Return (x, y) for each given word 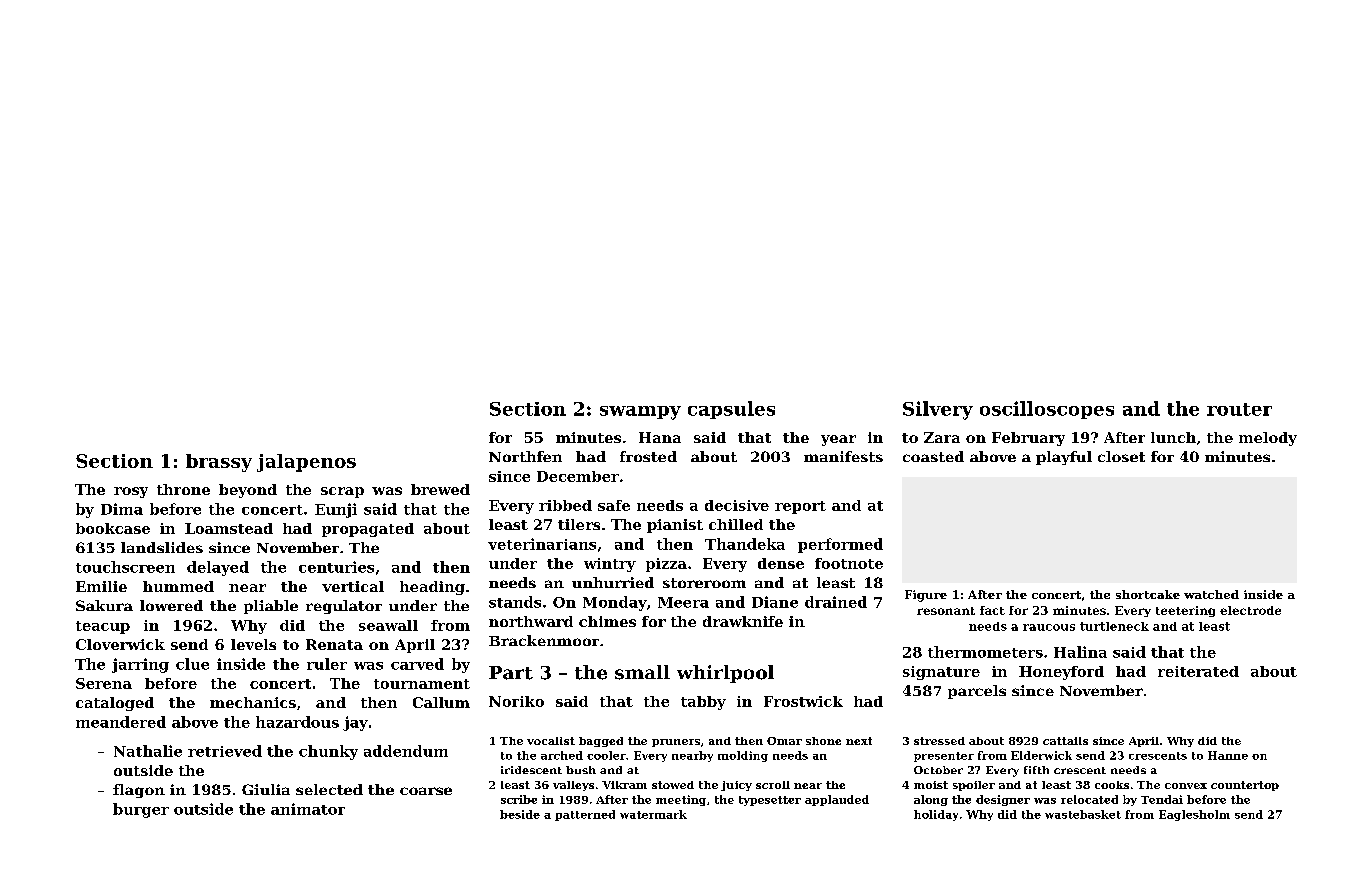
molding (743, 756)
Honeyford (1061, 673)
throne (183, 489)
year (838, 440)
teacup (103, 627)
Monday (615, 603)
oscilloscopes (1047, 410)
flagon (139, 791)
